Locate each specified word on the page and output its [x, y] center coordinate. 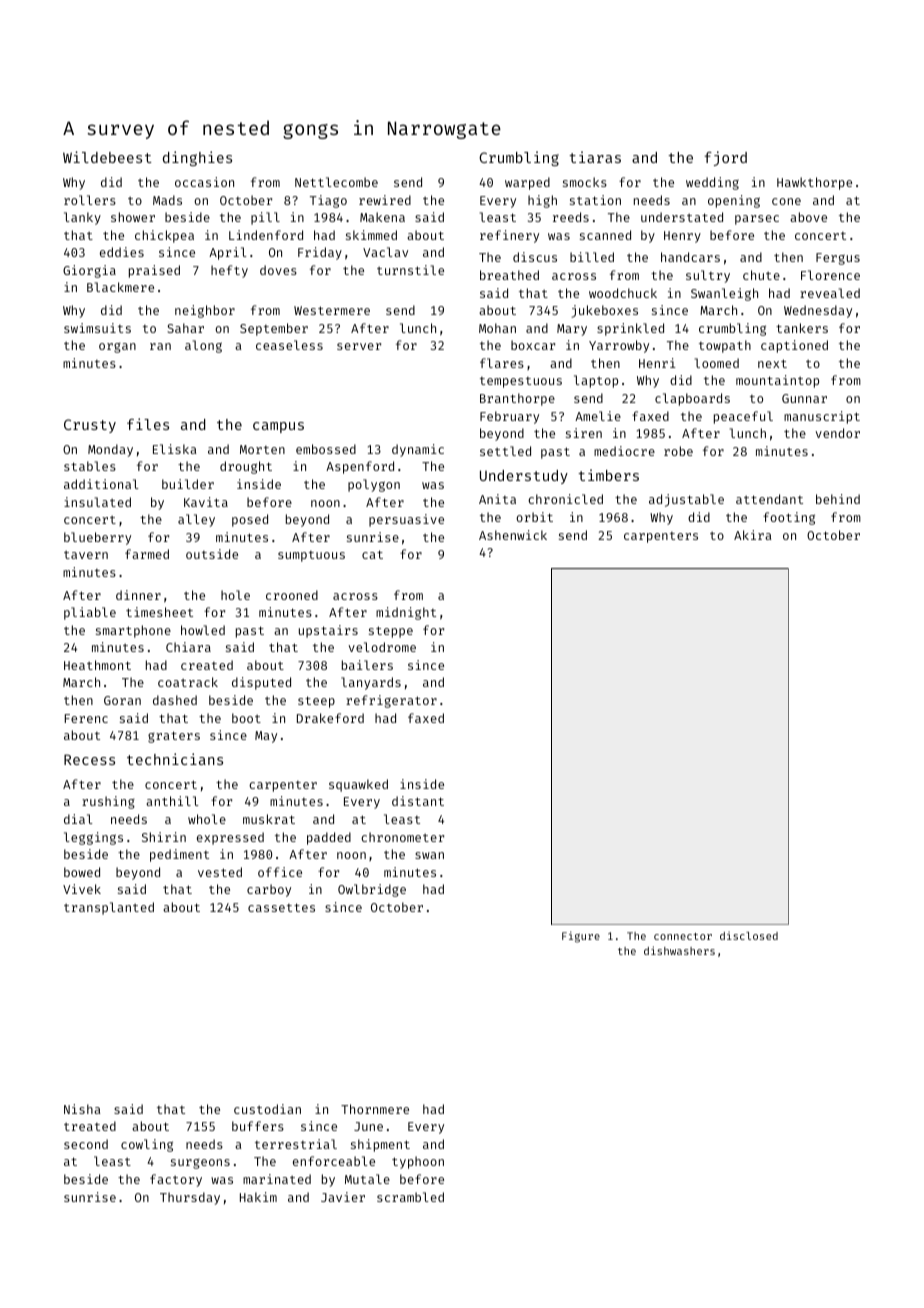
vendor [837, 433]
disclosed [749, 935]
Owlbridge [372, 890]
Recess [89, 759]
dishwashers [679, 950]
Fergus [838, 259]
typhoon [418, 1162]
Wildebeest [107, 157]
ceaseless [289, 345]
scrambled [410, 1197]
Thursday [190, 1198]
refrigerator [391, 701]
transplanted [109, 908]
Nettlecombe [336, 182]
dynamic [418, 450]
